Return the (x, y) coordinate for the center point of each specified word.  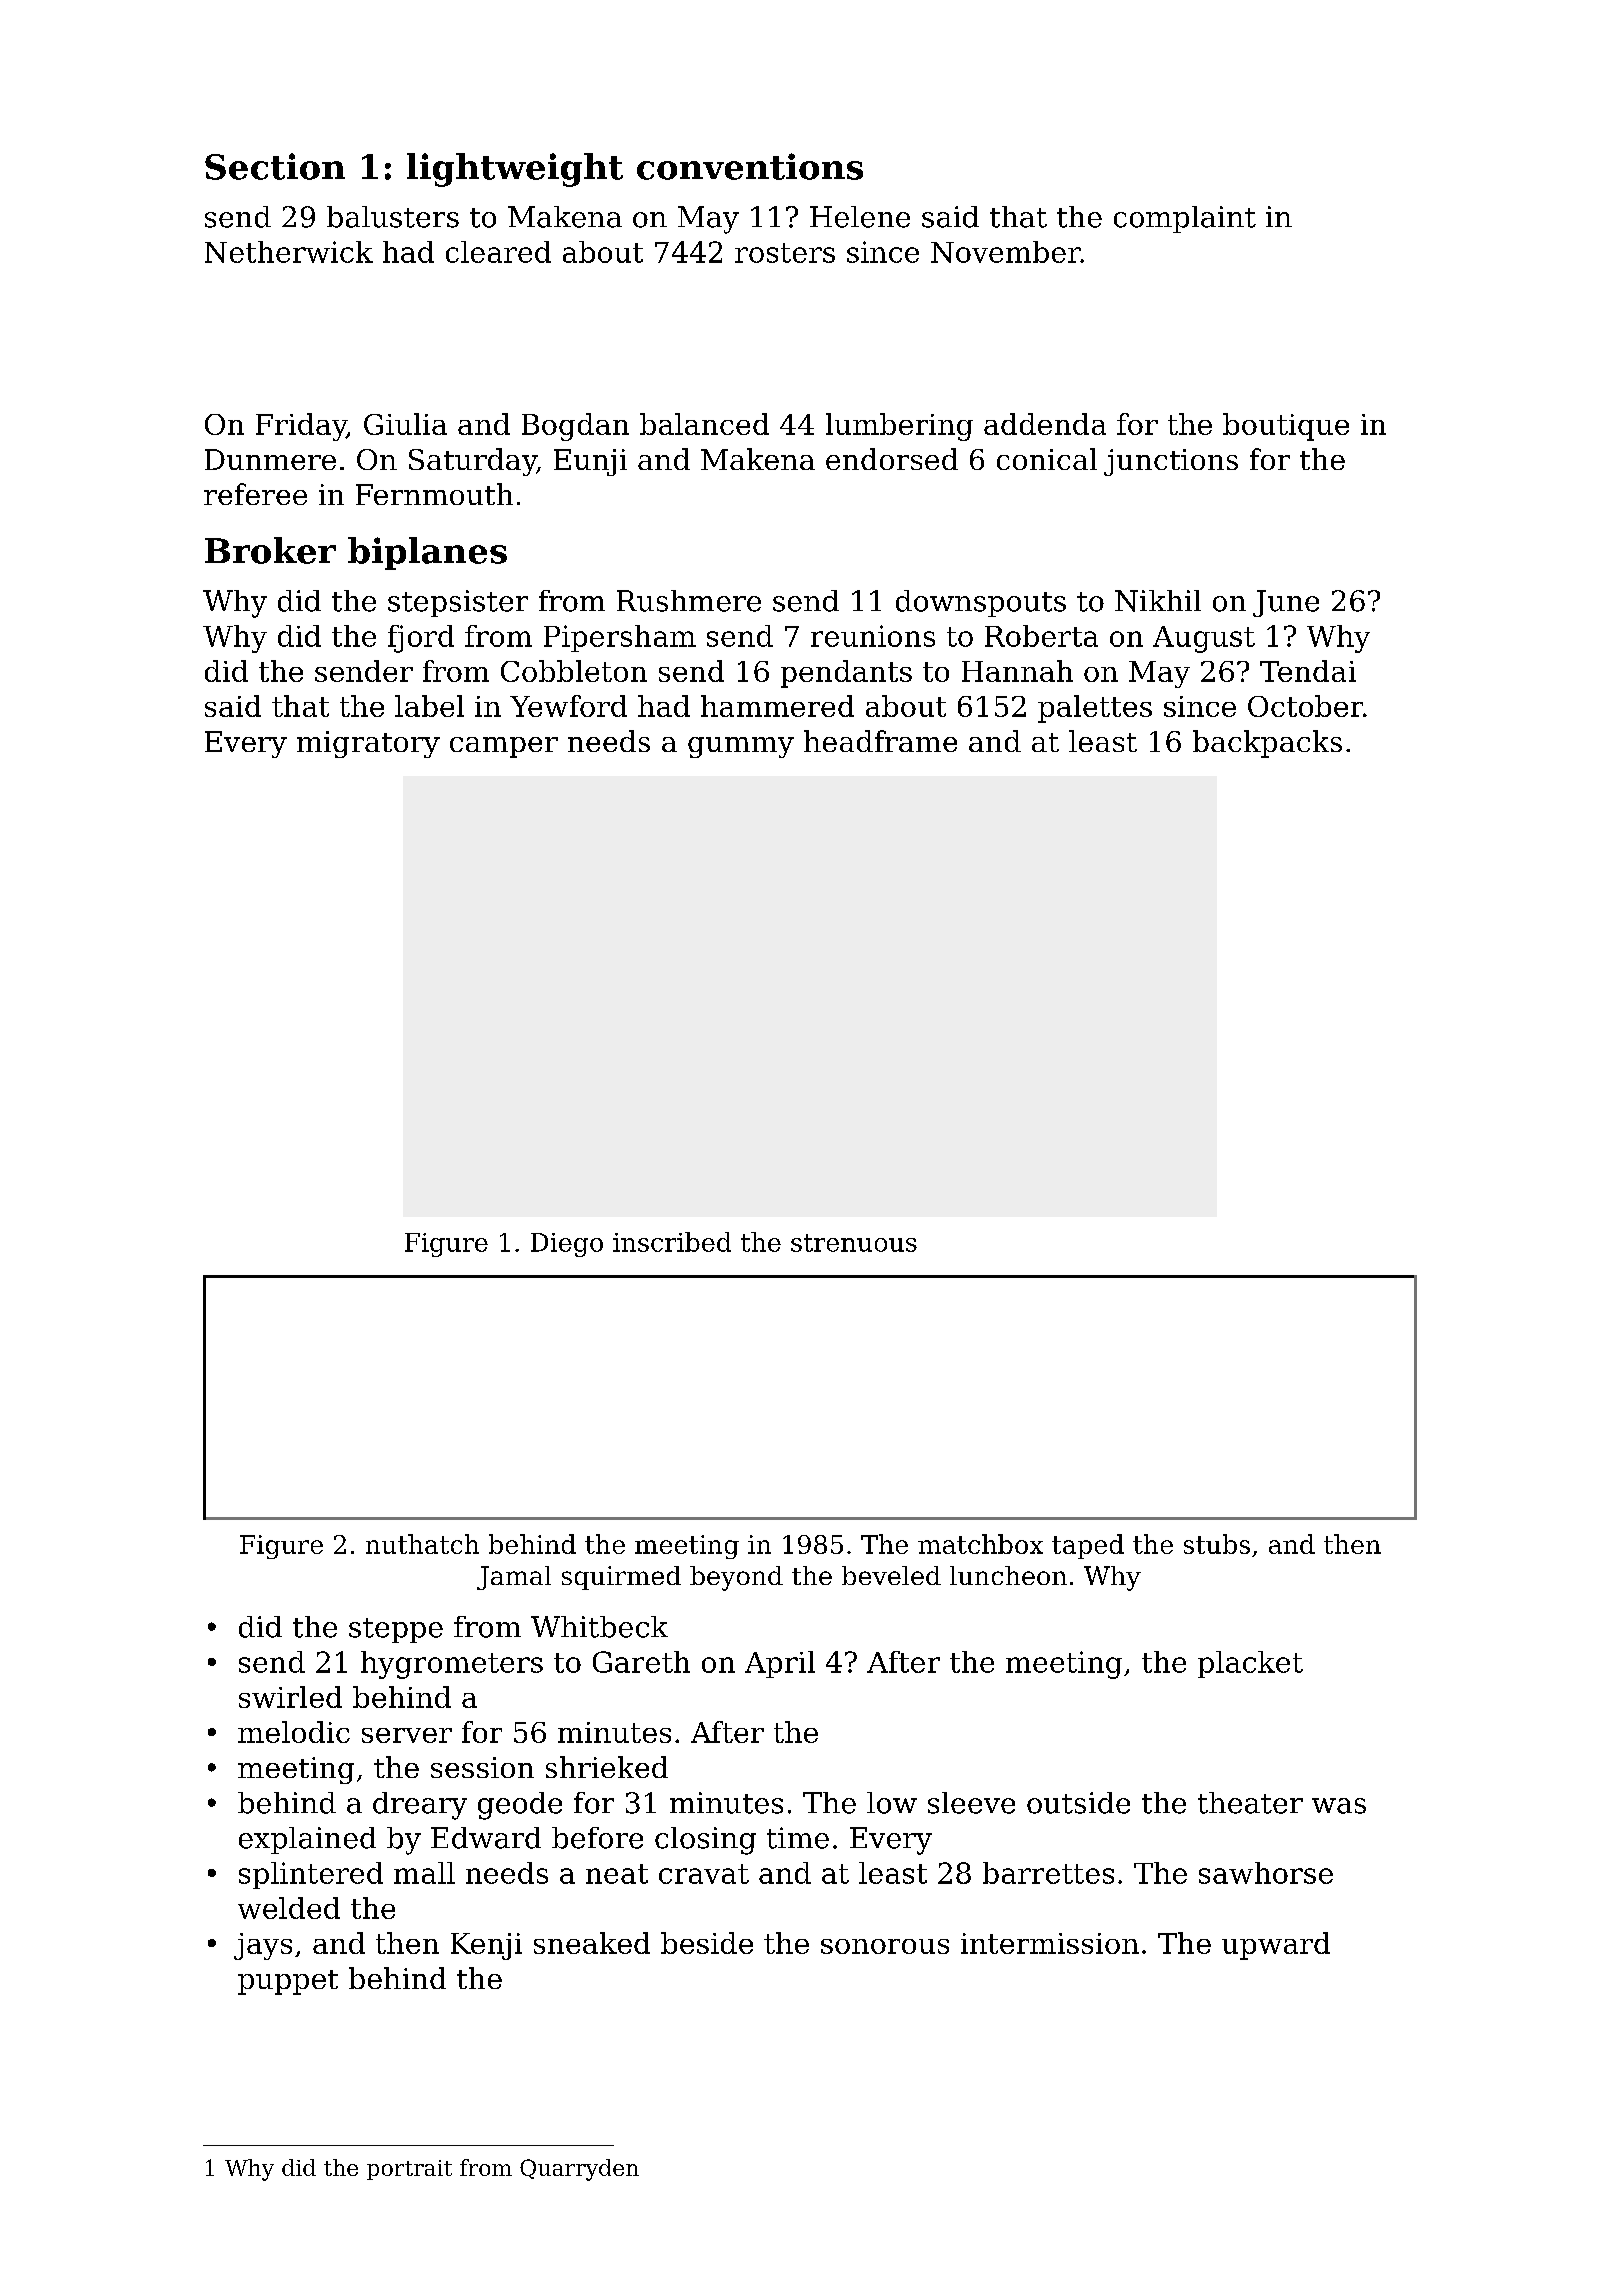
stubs (1217, 1544)
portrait (409, 2170)
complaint (1185, 219)
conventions (750, 166)
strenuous (854, 1243)
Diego (567, 1245)
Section (275, 166)
